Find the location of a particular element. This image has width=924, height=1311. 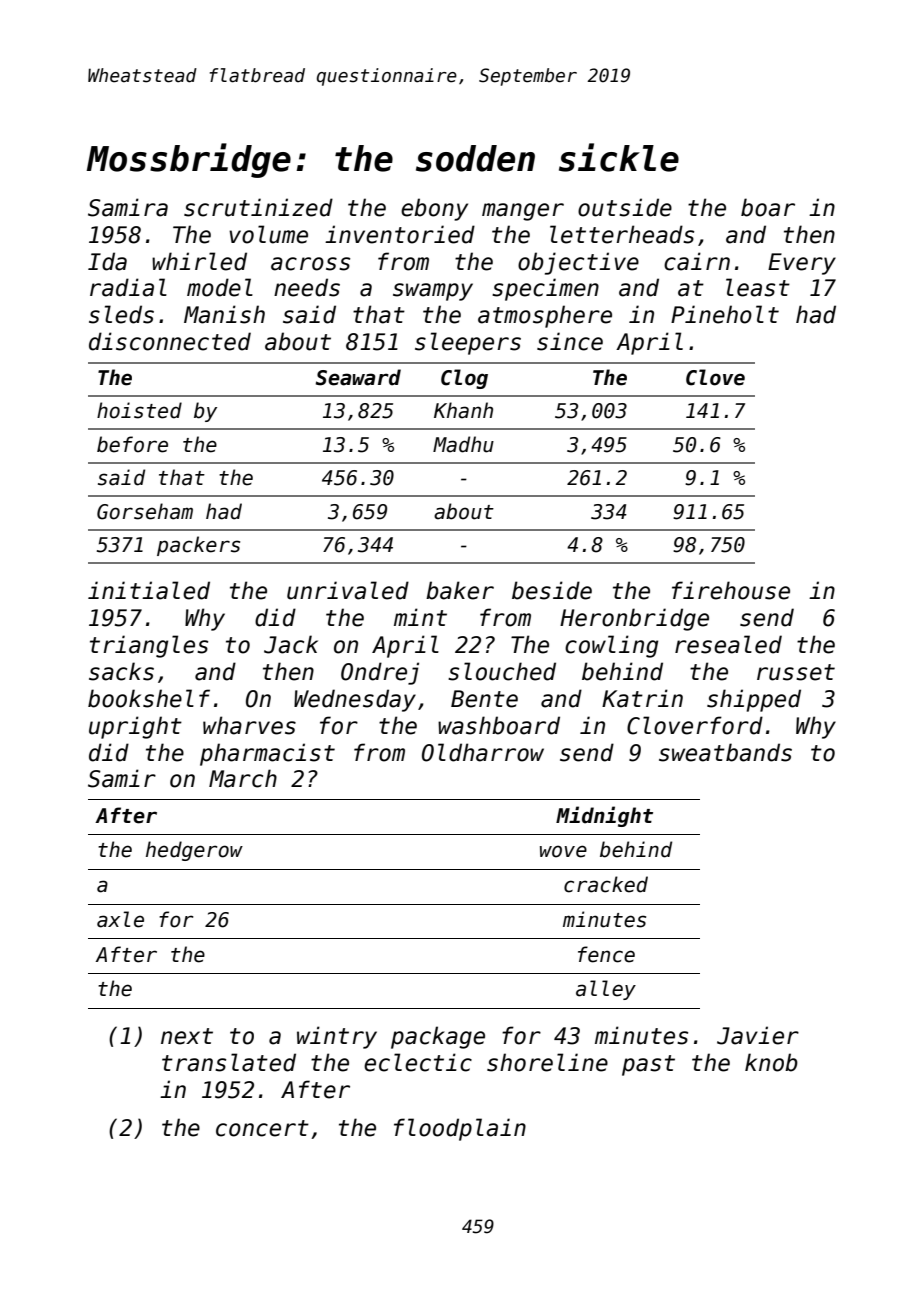

Pineholt is located at coordinates (725, 314).
